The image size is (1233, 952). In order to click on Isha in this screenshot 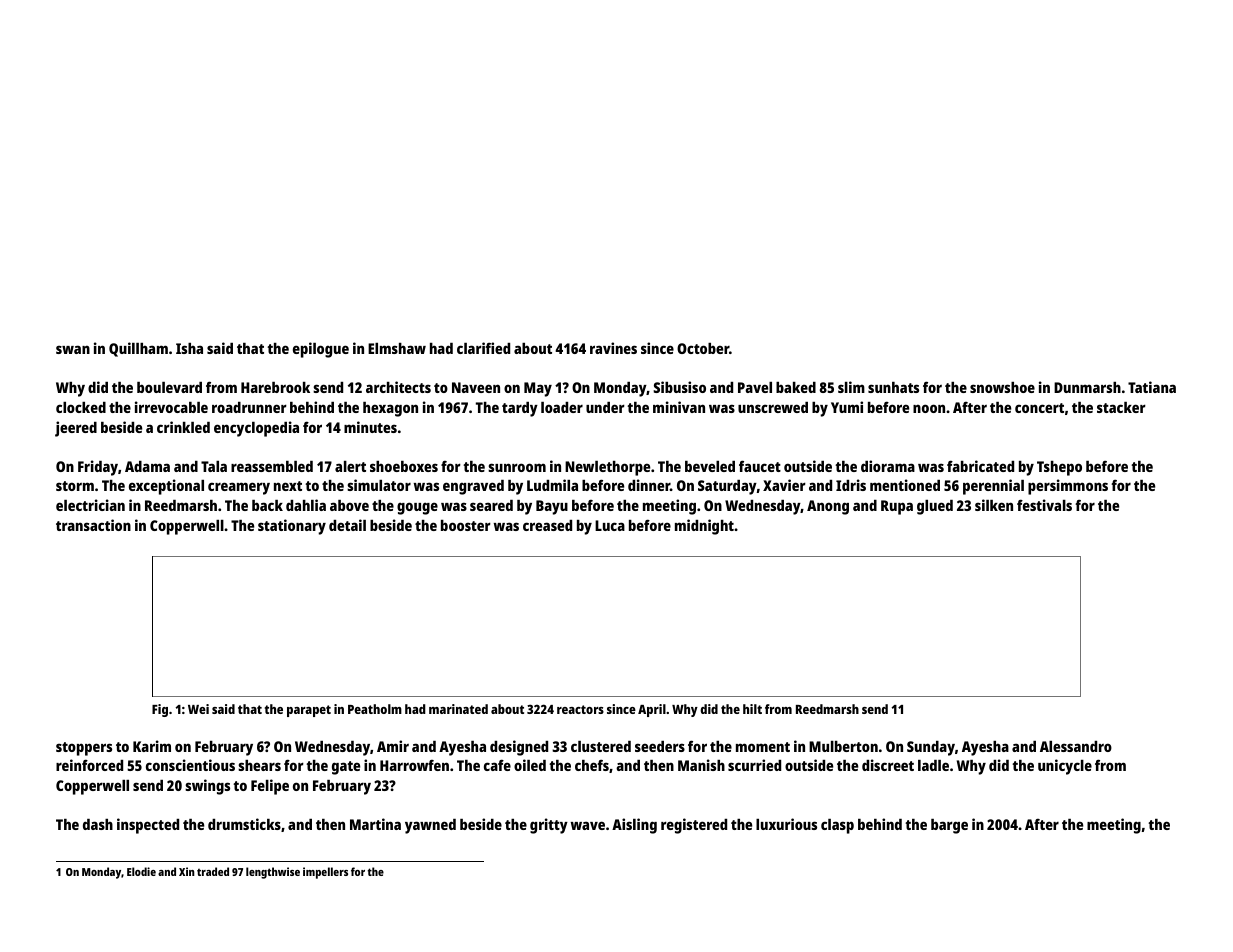, I will do `click(189, 348)`.
